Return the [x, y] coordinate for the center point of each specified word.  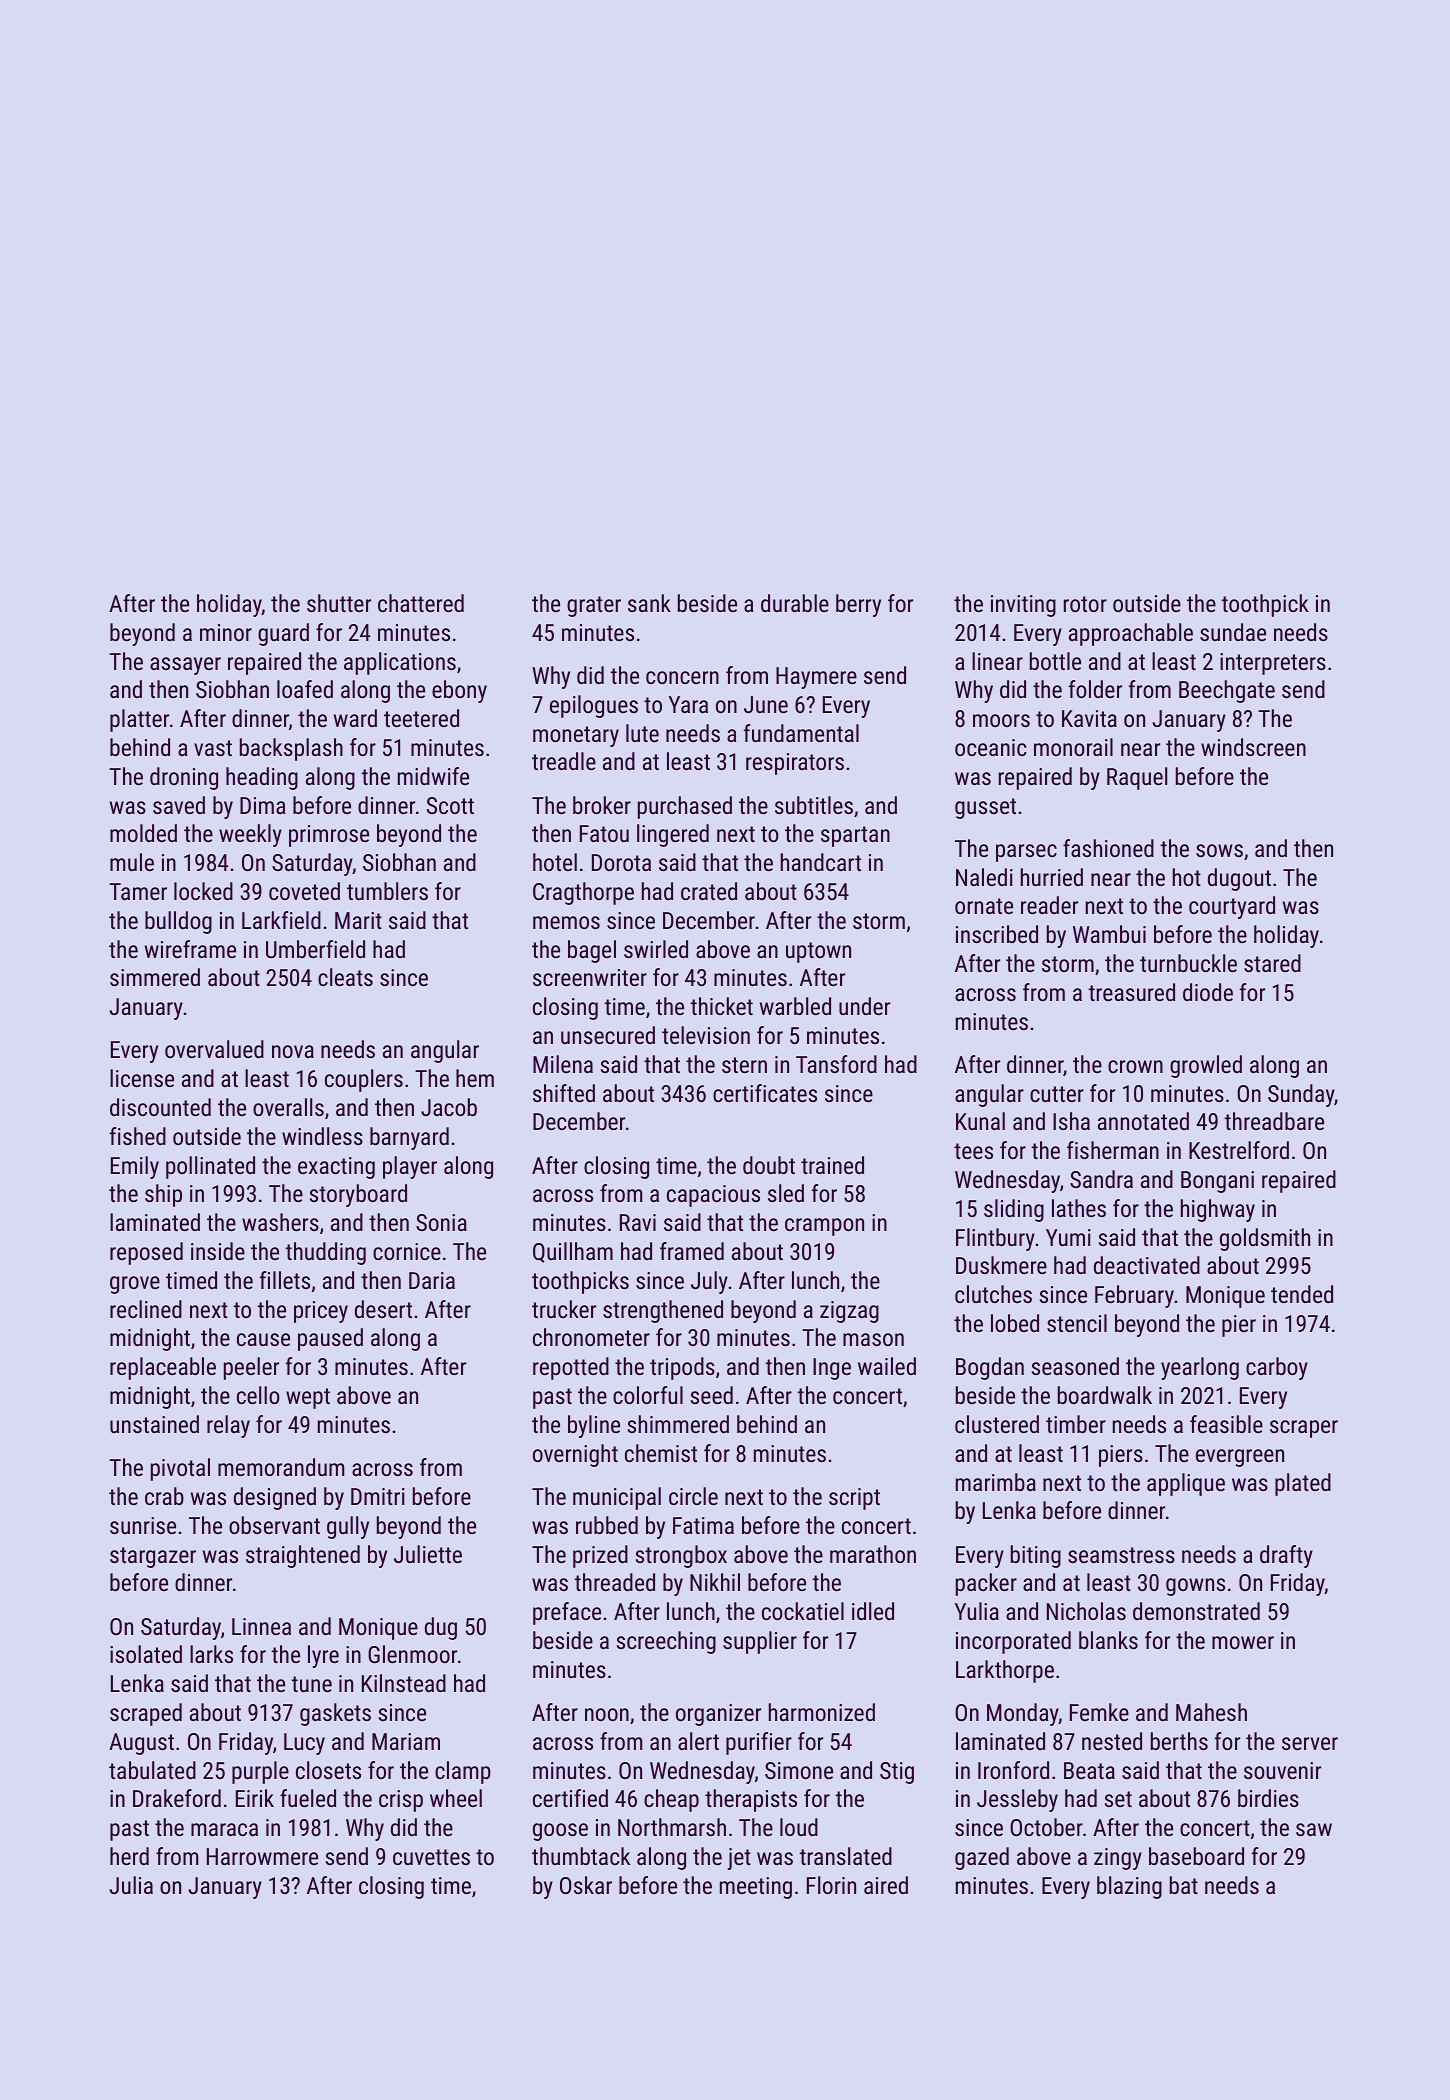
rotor [1085, 604]
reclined [146, 1309]
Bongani [1217, 1182]
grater [594, 606]
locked [203, 891]
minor [226, 632]
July [709, 1282]
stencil [1077, 1323]
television [706, 1035]
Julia [131, 1885]
